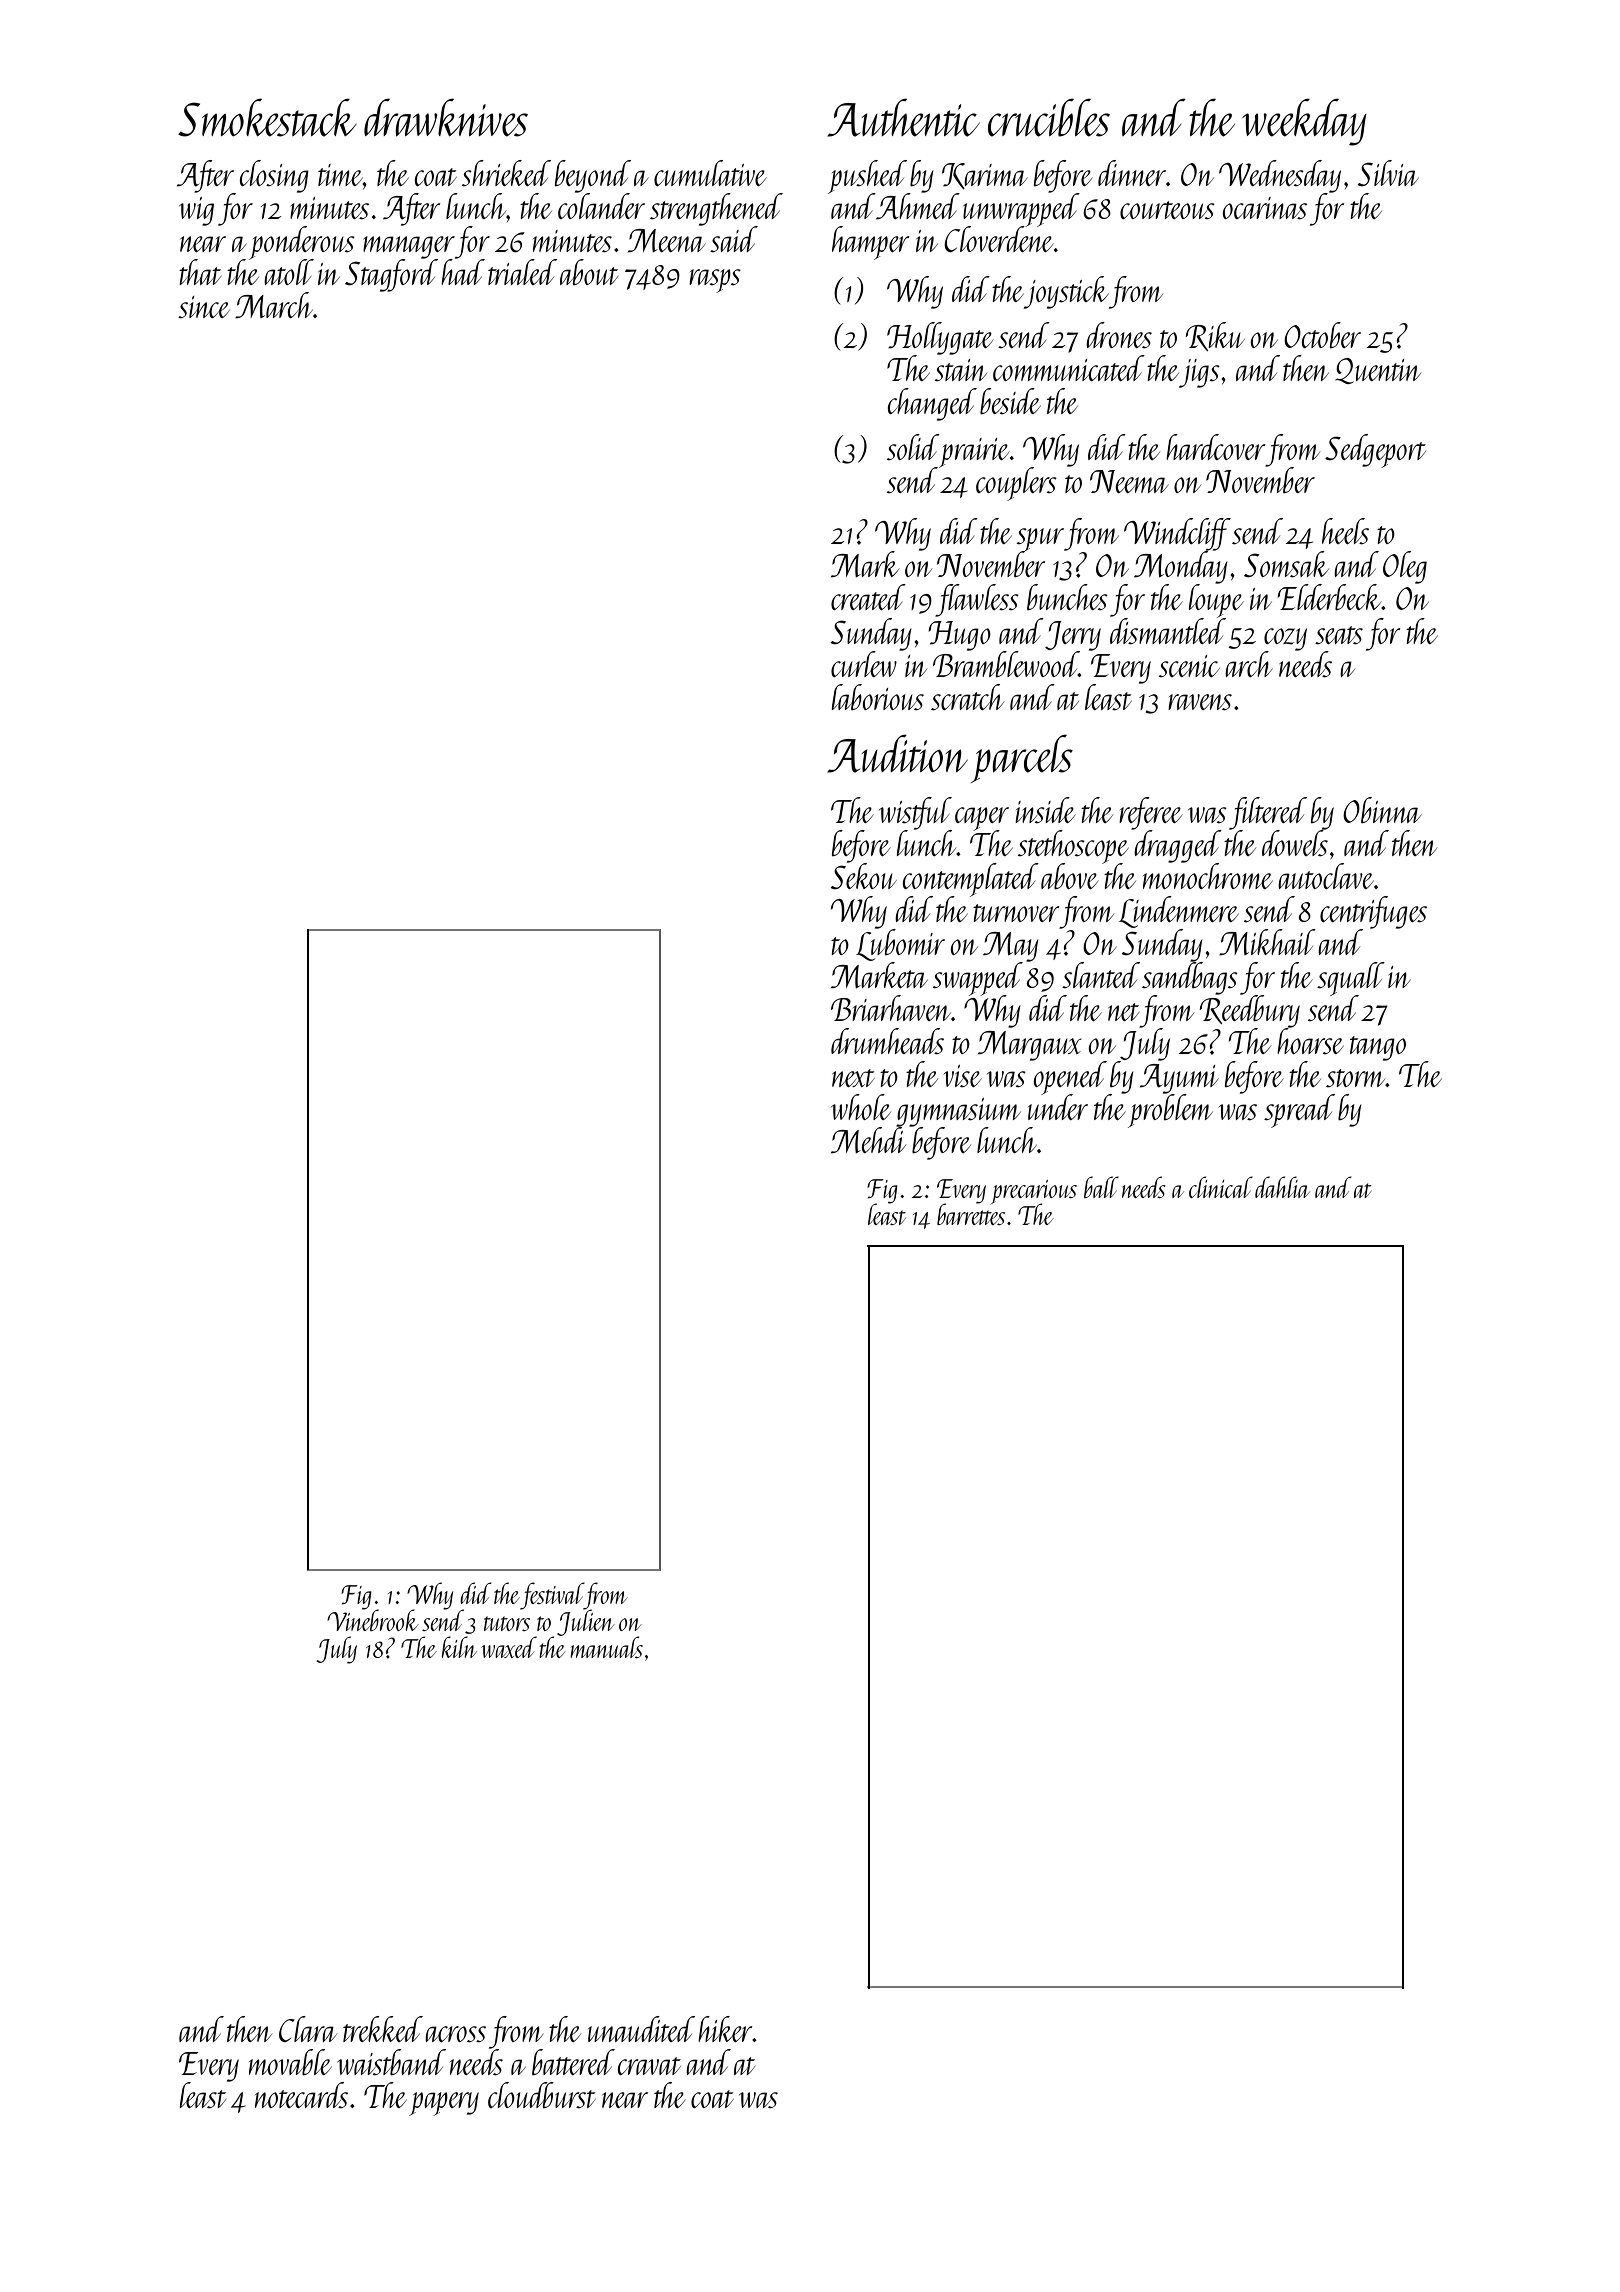 Image resolution: width=1620 pixels, height=2292 pixels. I want to click on across, so click(455, 2034).
